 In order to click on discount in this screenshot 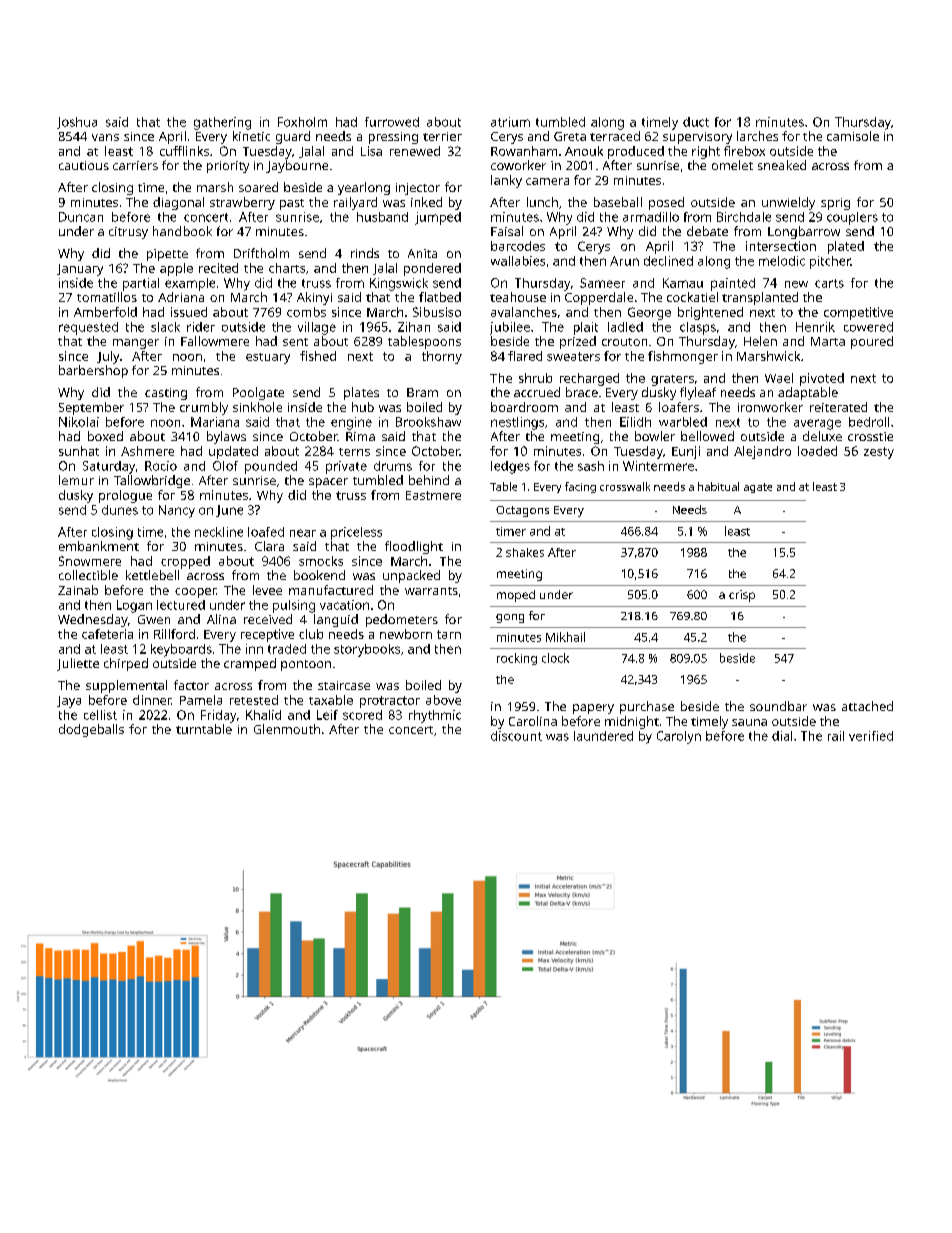, I will do `click(516, 736)`.
